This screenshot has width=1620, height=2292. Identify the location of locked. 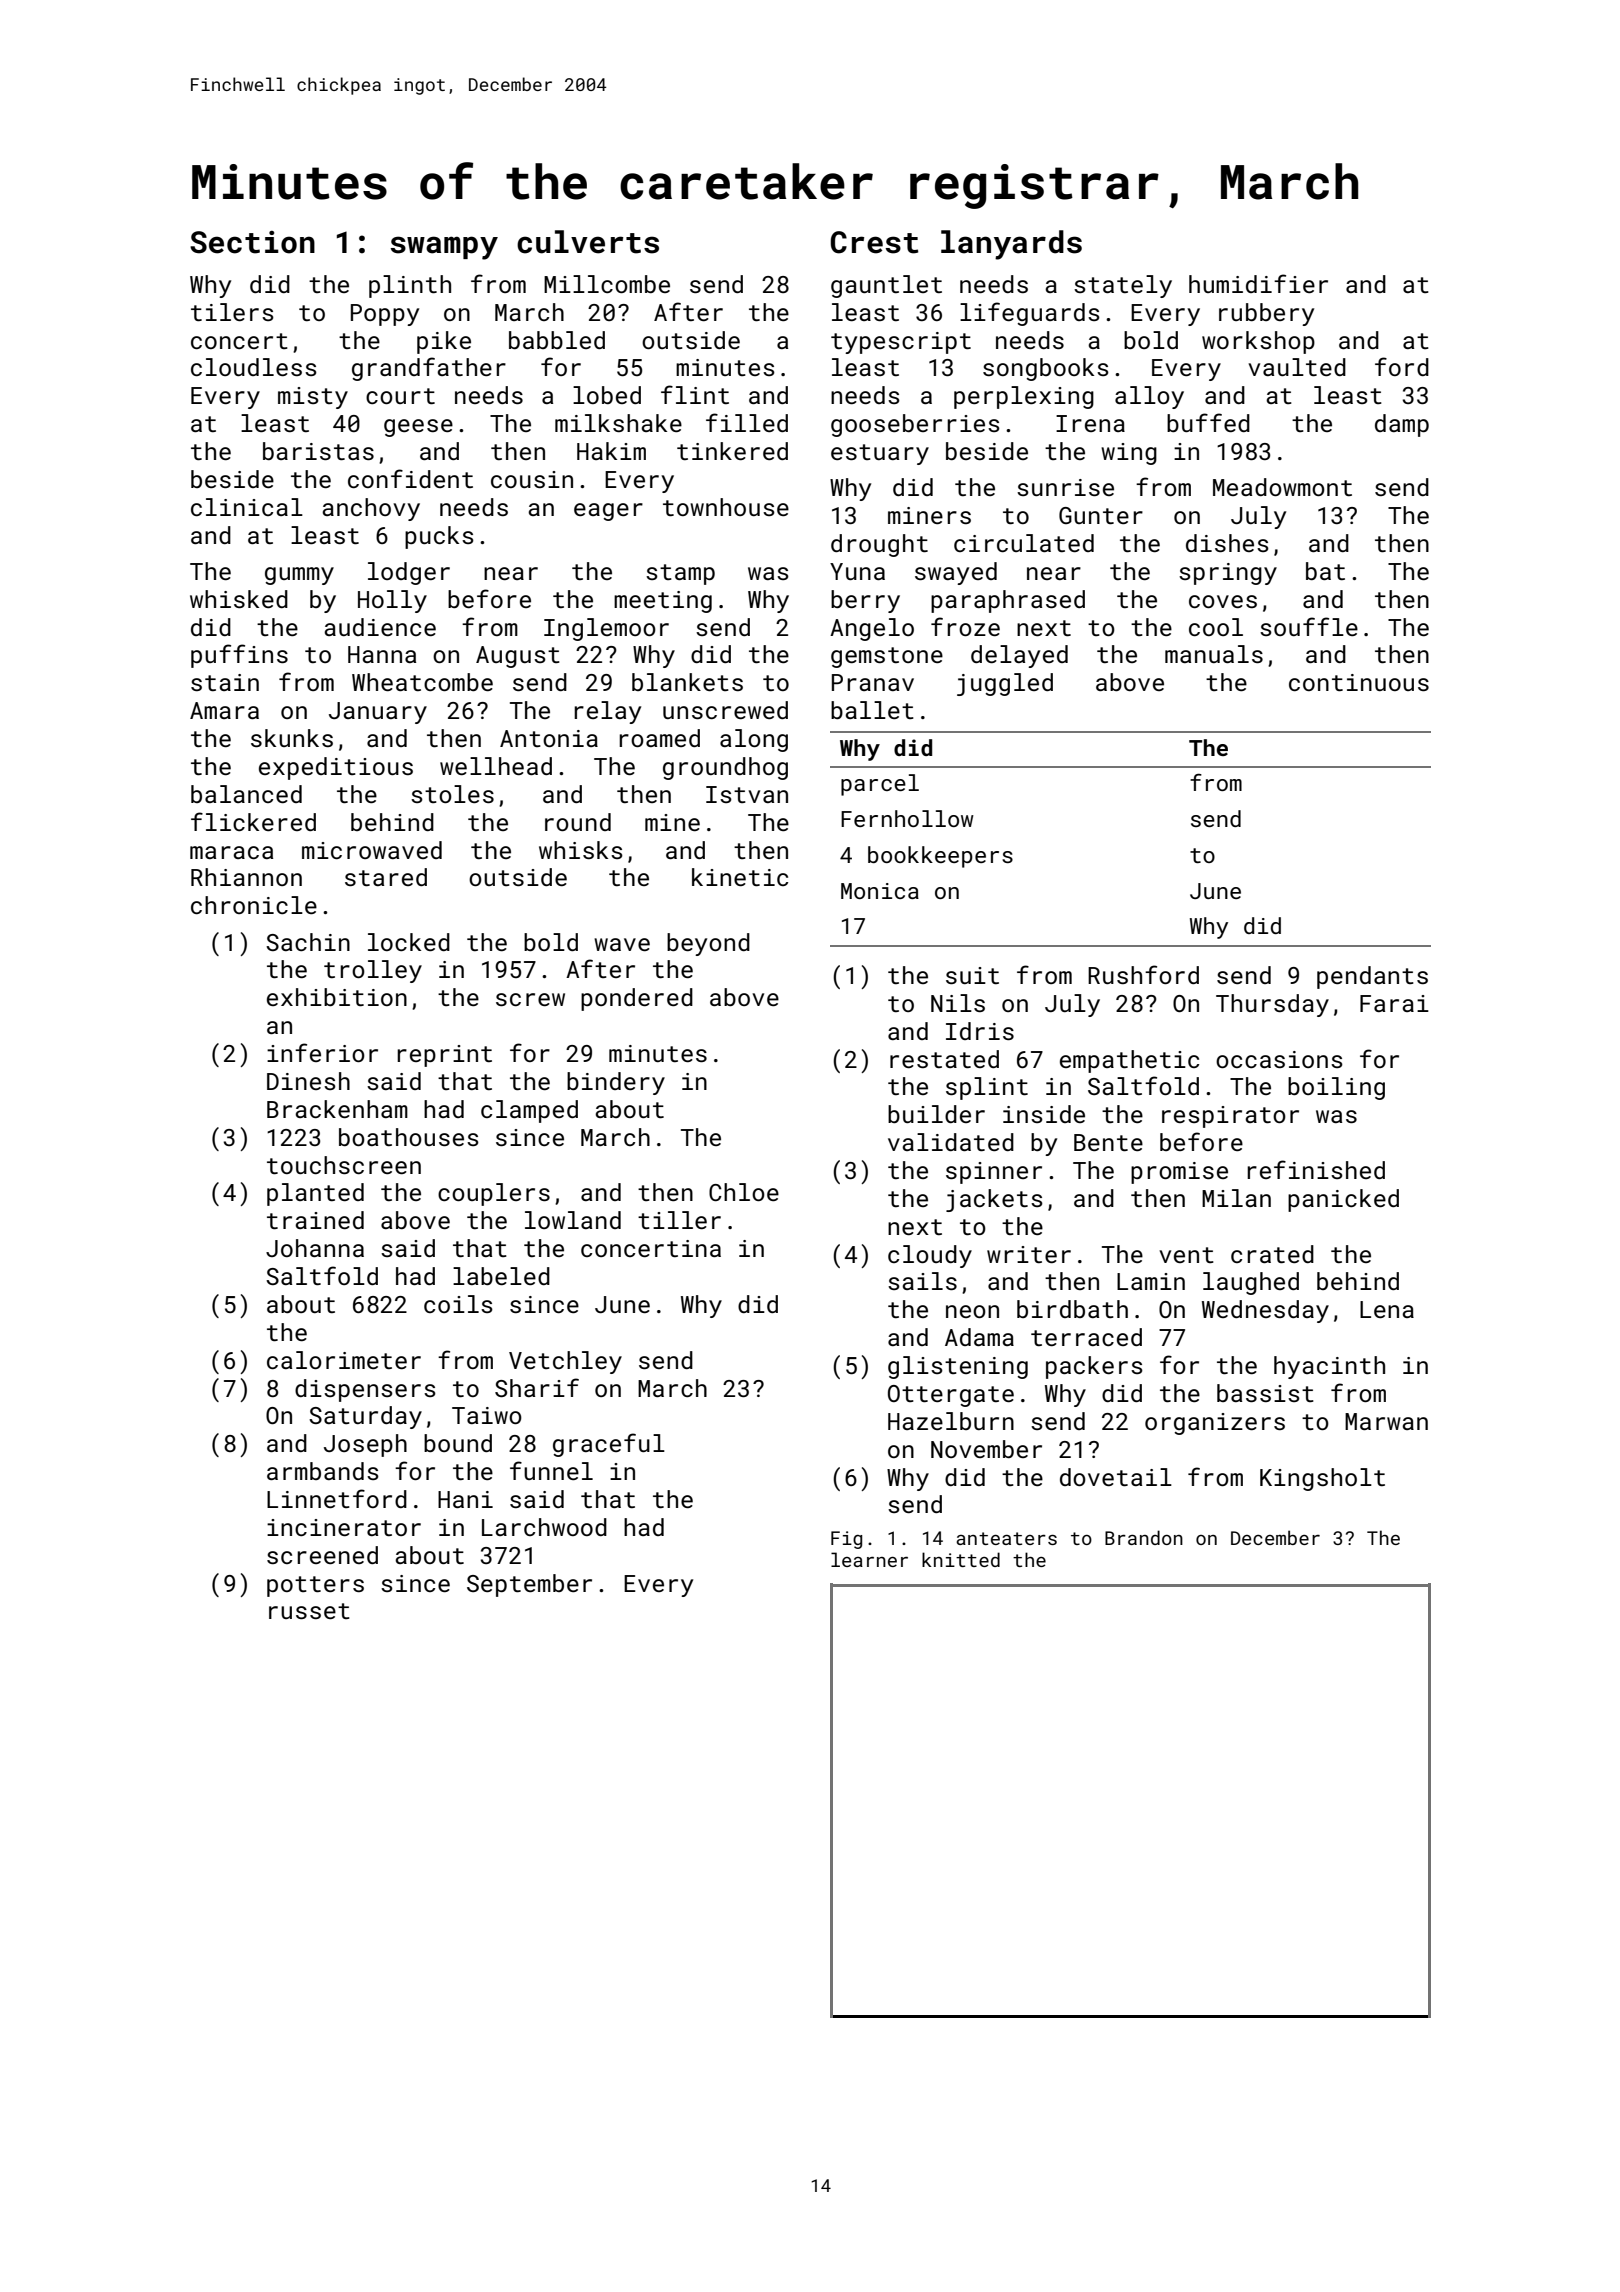
(409, 942).
